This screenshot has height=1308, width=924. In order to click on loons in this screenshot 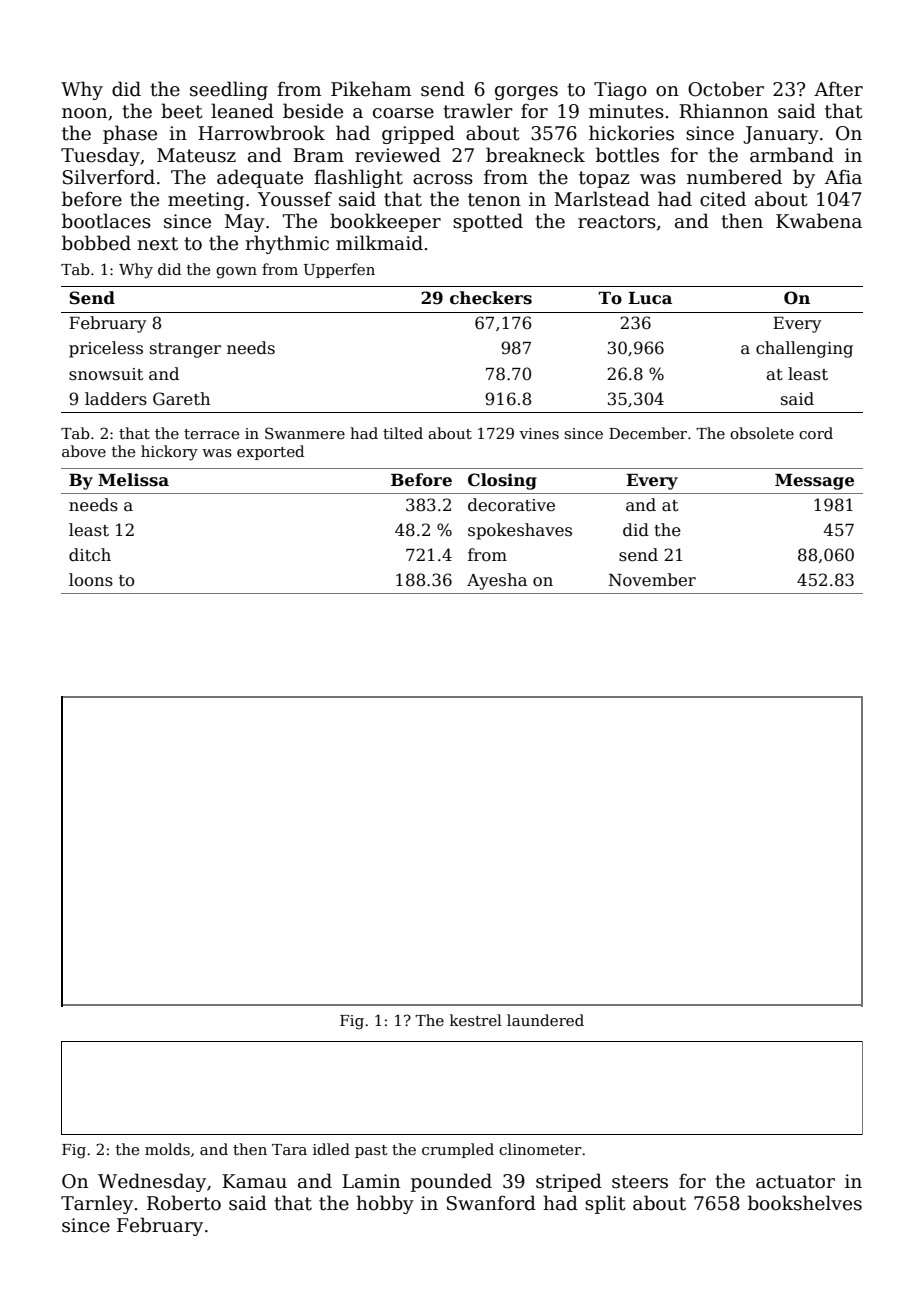, I will do `click(91, 580)`.
